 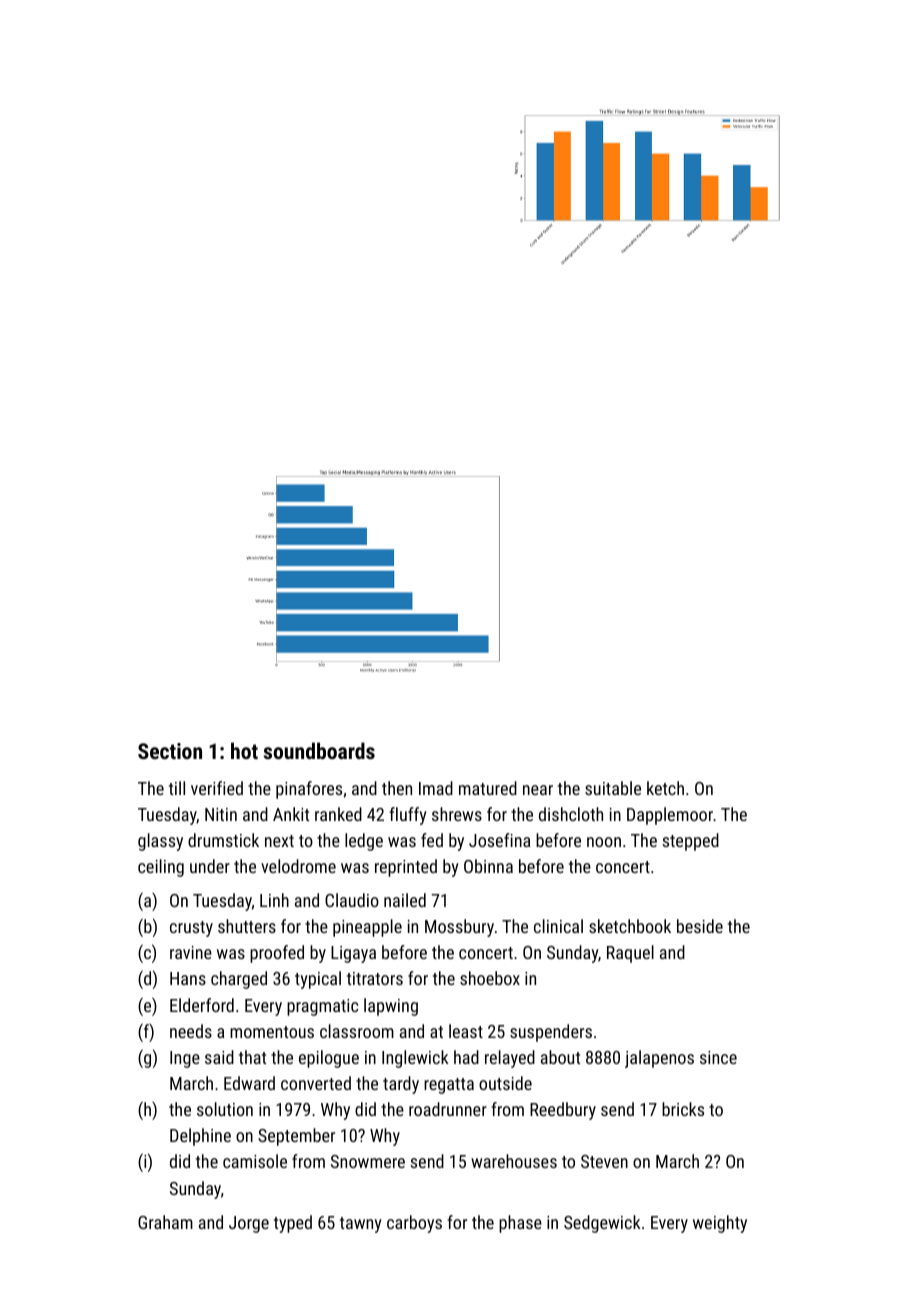 What do you see at coordinates (375, 978) in the document?
I see `titrators` at bounding box center [375, 978].
